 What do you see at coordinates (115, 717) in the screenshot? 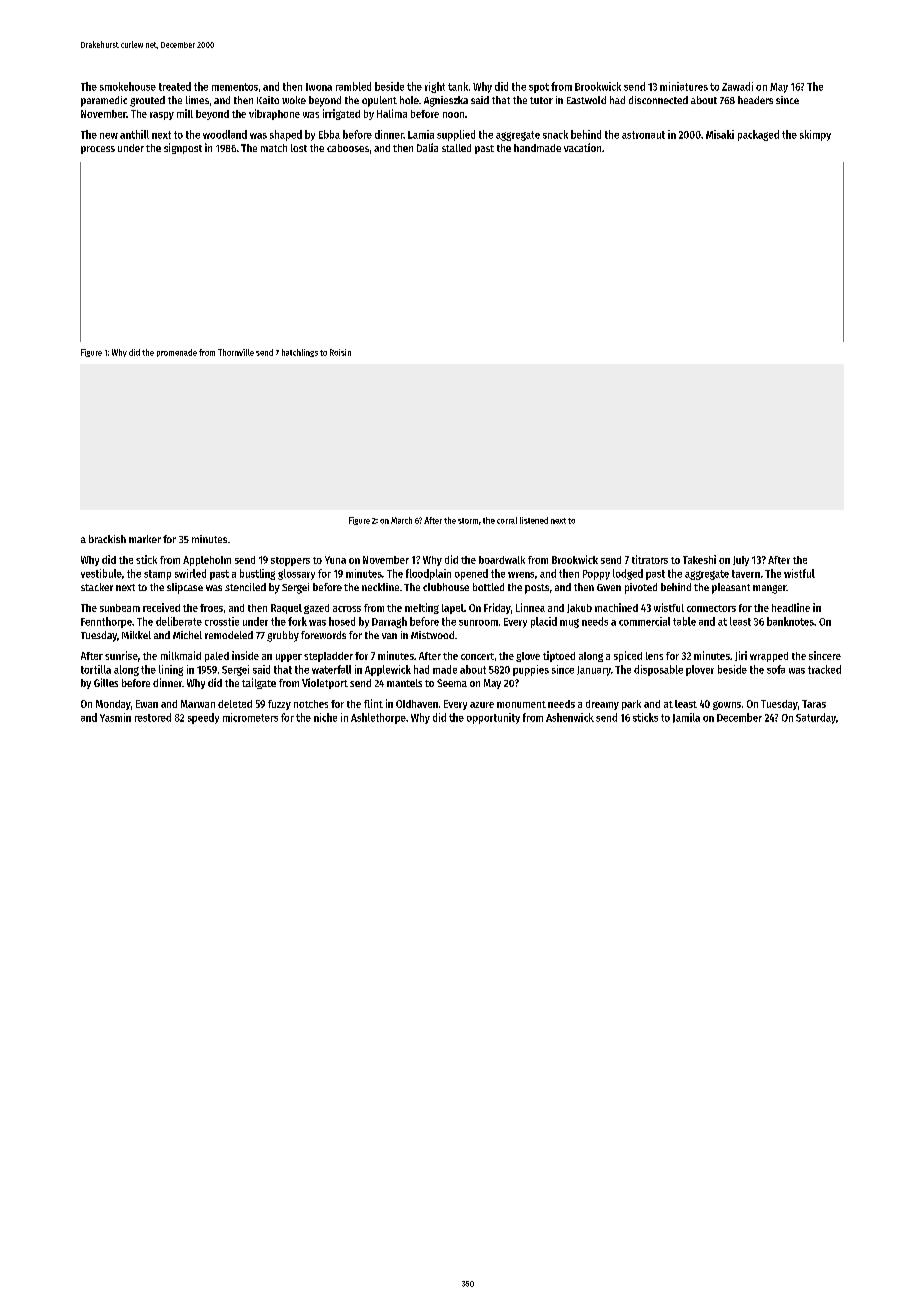
I see `Yasmin` at bounding box center [115, 717].
